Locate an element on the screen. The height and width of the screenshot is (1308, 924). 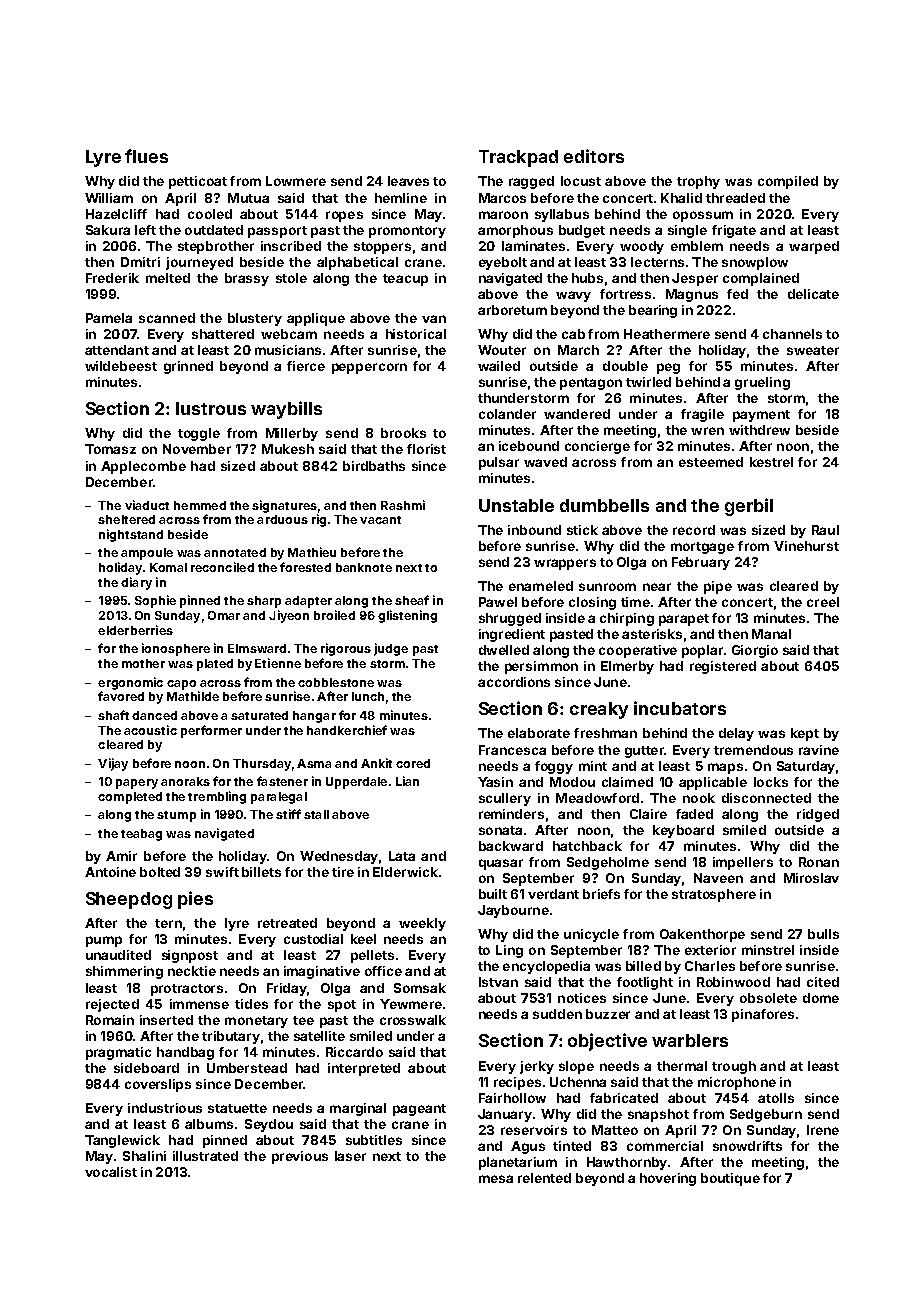
wailed is located at coordinates (499, 366).
